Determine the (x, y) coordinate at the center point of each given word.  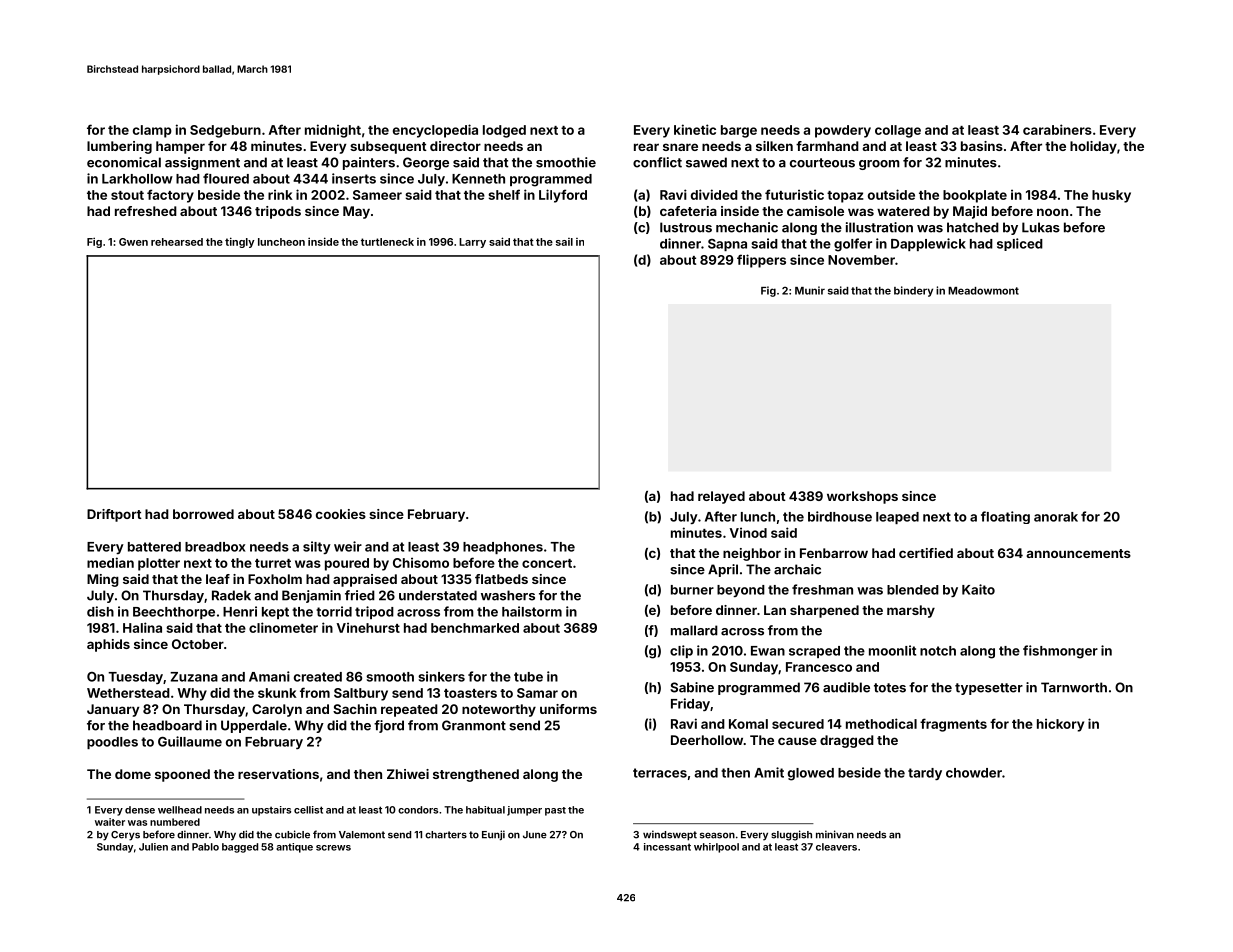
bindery (913, 291)
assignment (202, 163)
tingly (240, 242)
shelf (504, 194)
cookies (341, 514)
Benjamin (311, 596)
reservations (278, 774)
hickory (1060, 725)
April (723, 570)
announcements (1079, 553)
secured (798, 724)
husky (1111, 196)
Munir (810, 290)
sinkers (441, 676)
